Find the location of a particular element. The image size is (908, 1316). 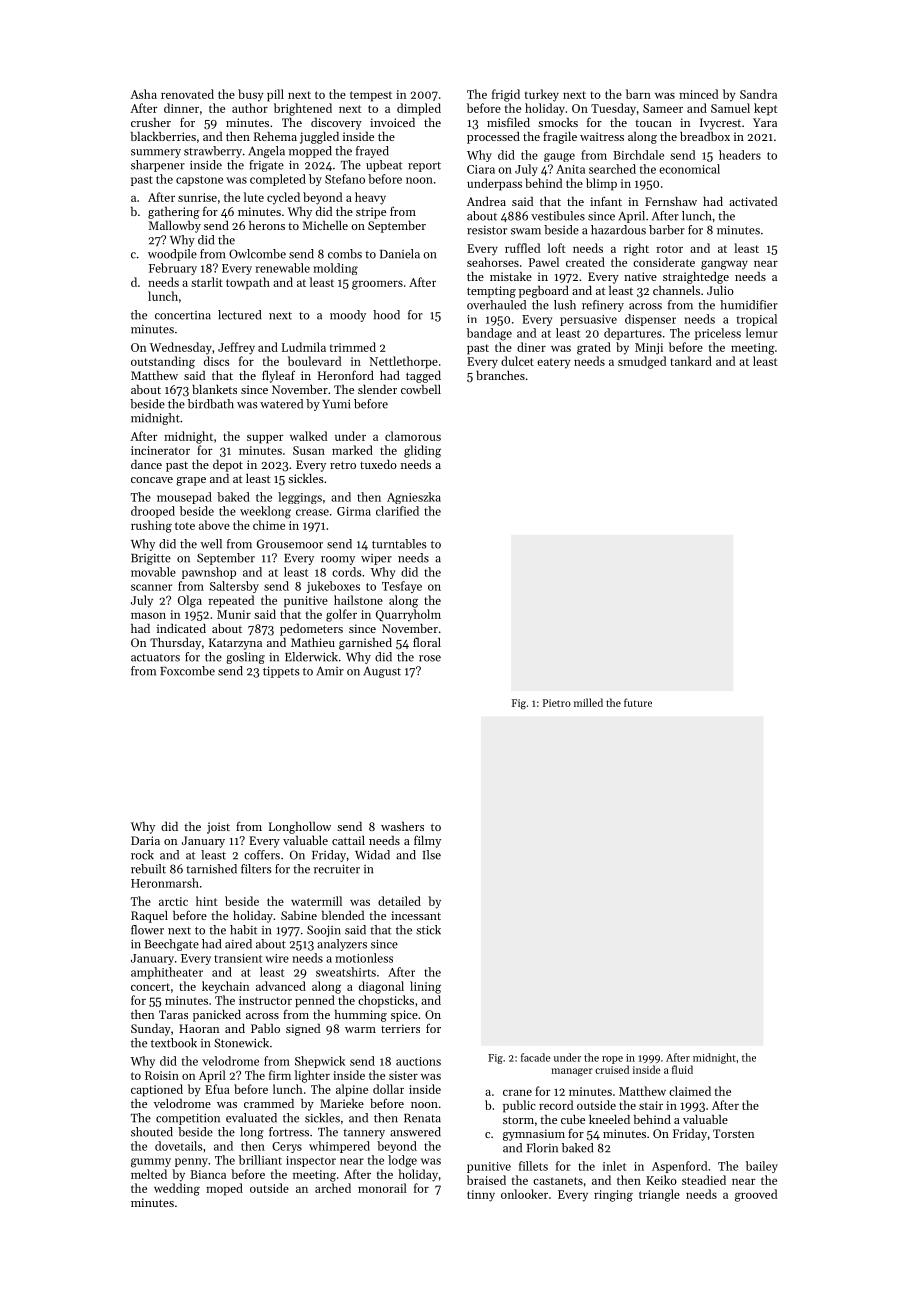

tippets is located at coordinates (281, 672).
